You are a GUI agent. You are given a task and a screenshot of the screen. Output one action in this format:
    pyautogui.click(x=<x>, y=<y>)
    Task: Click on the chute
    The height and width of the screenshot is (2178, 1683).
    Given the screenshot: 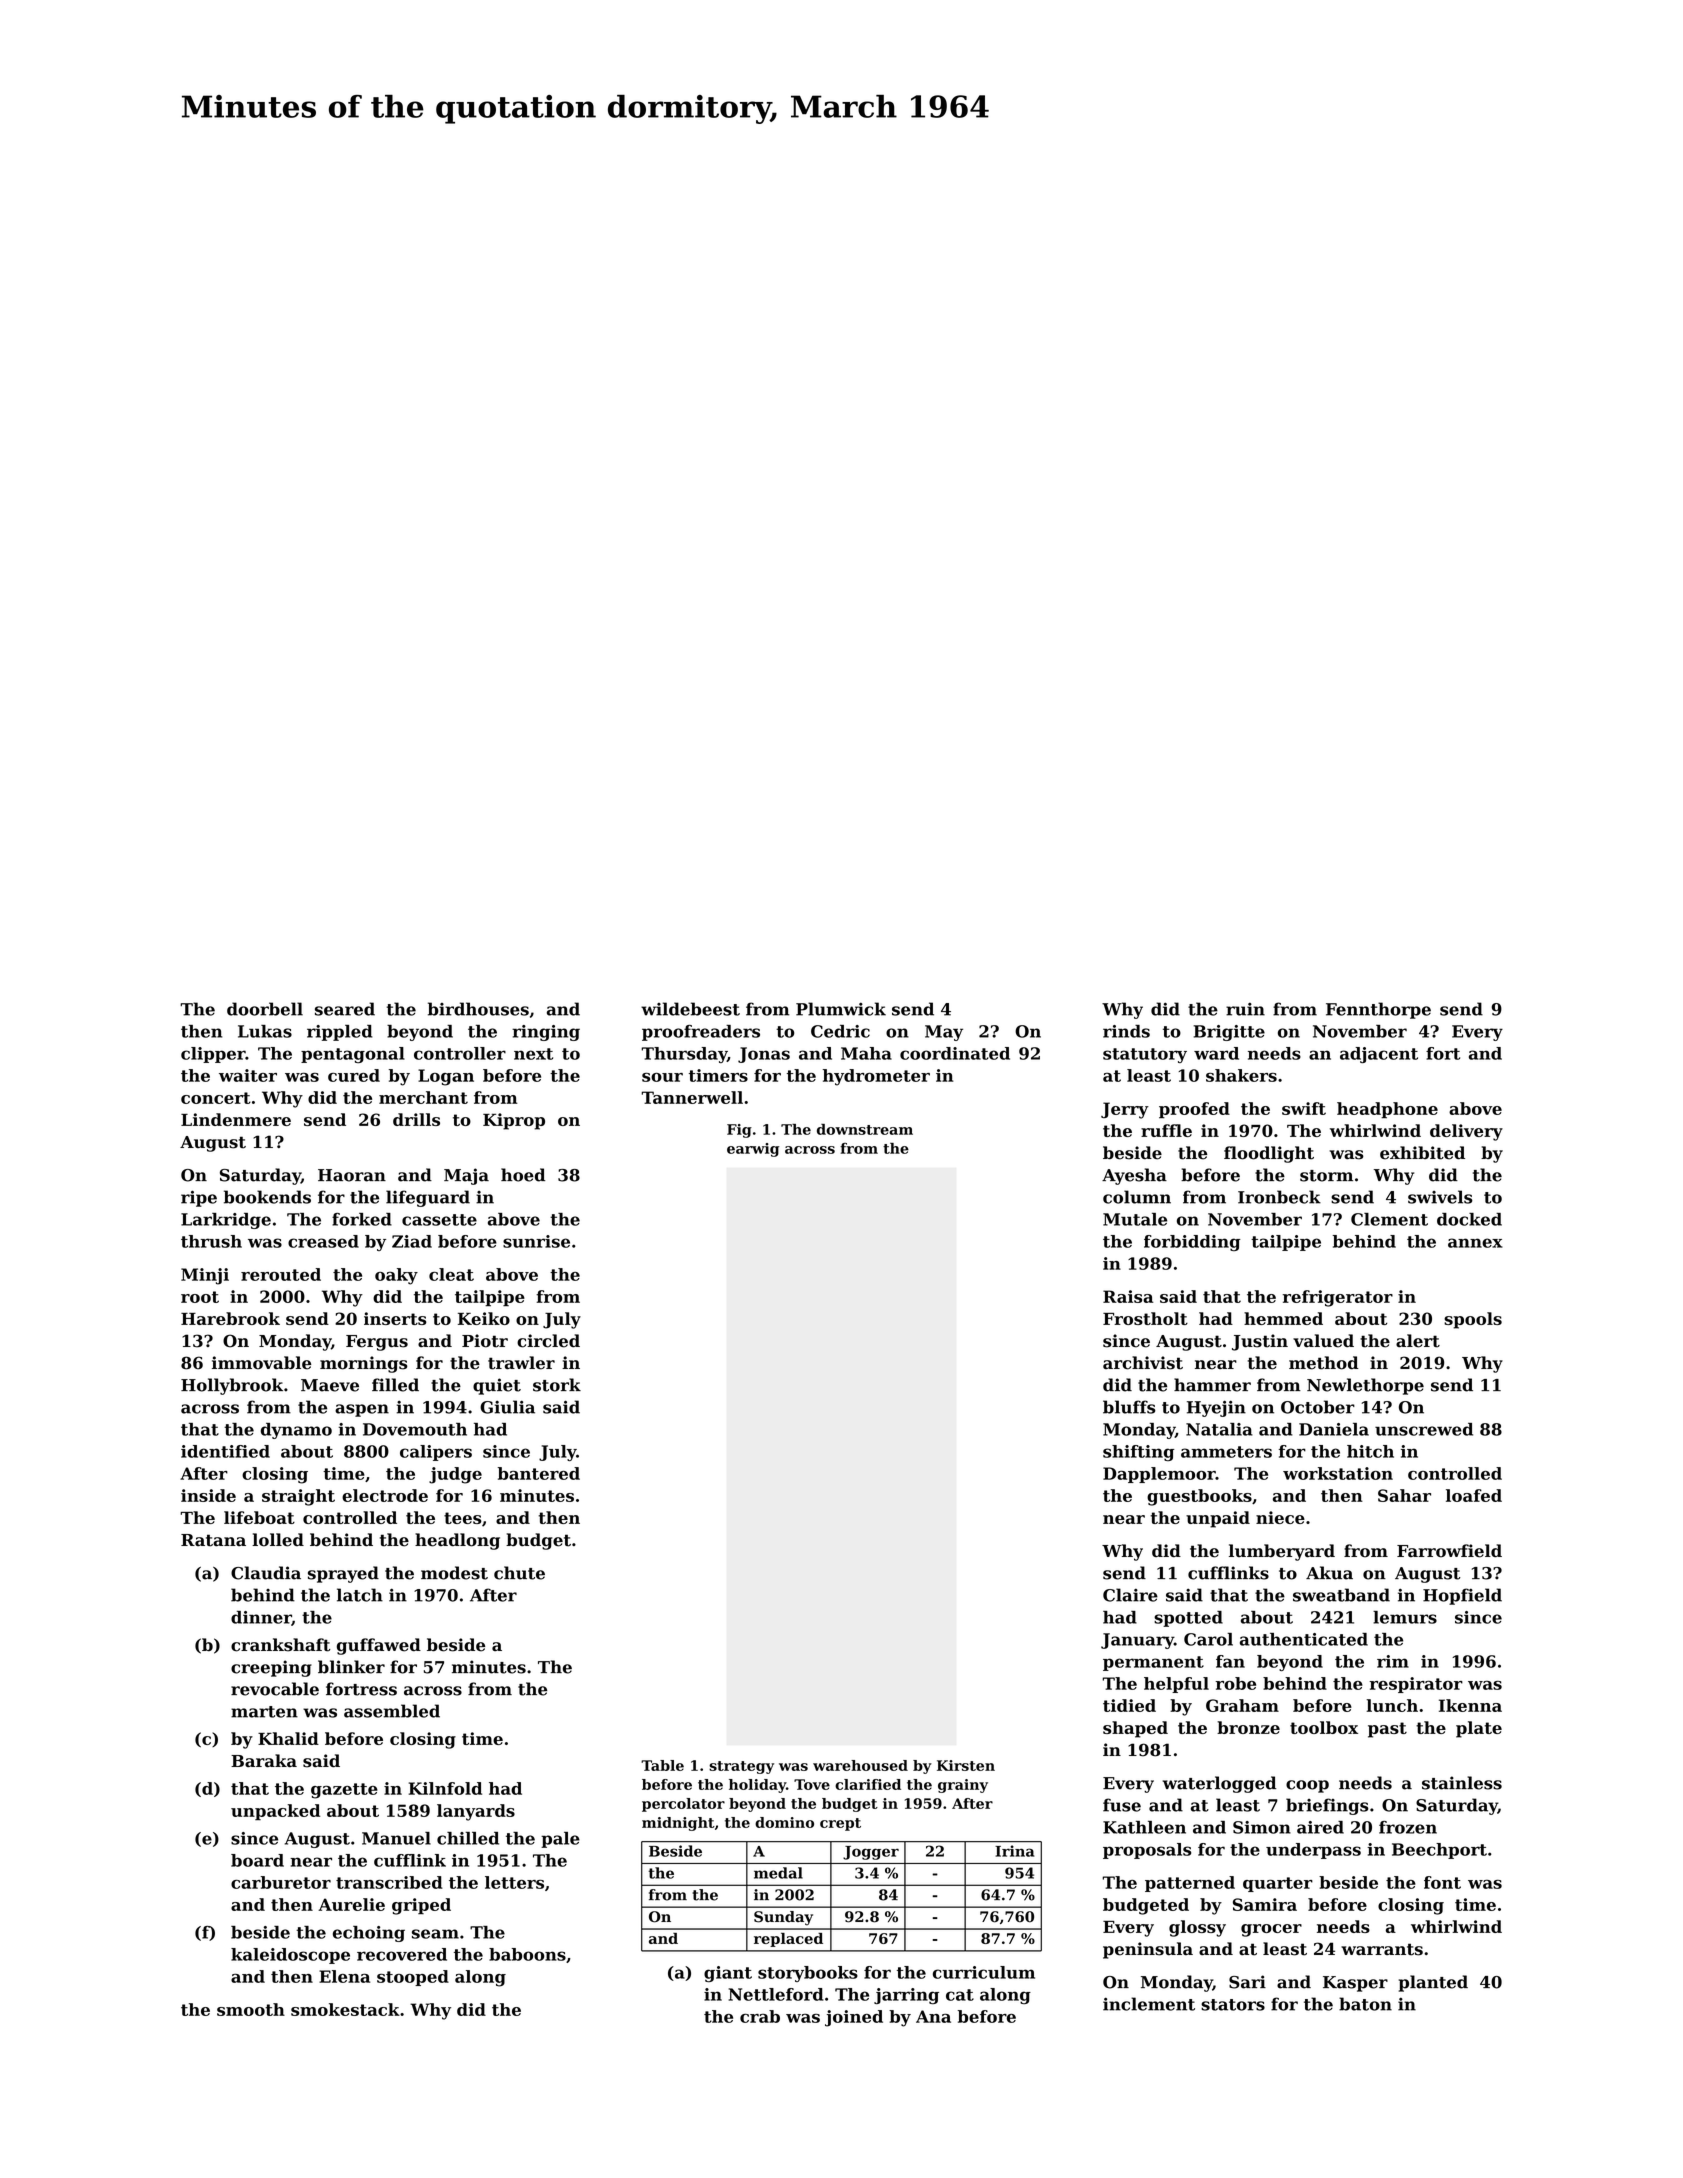 What is the action you would take?
    pyautogui.click(x=519, y=1573)
